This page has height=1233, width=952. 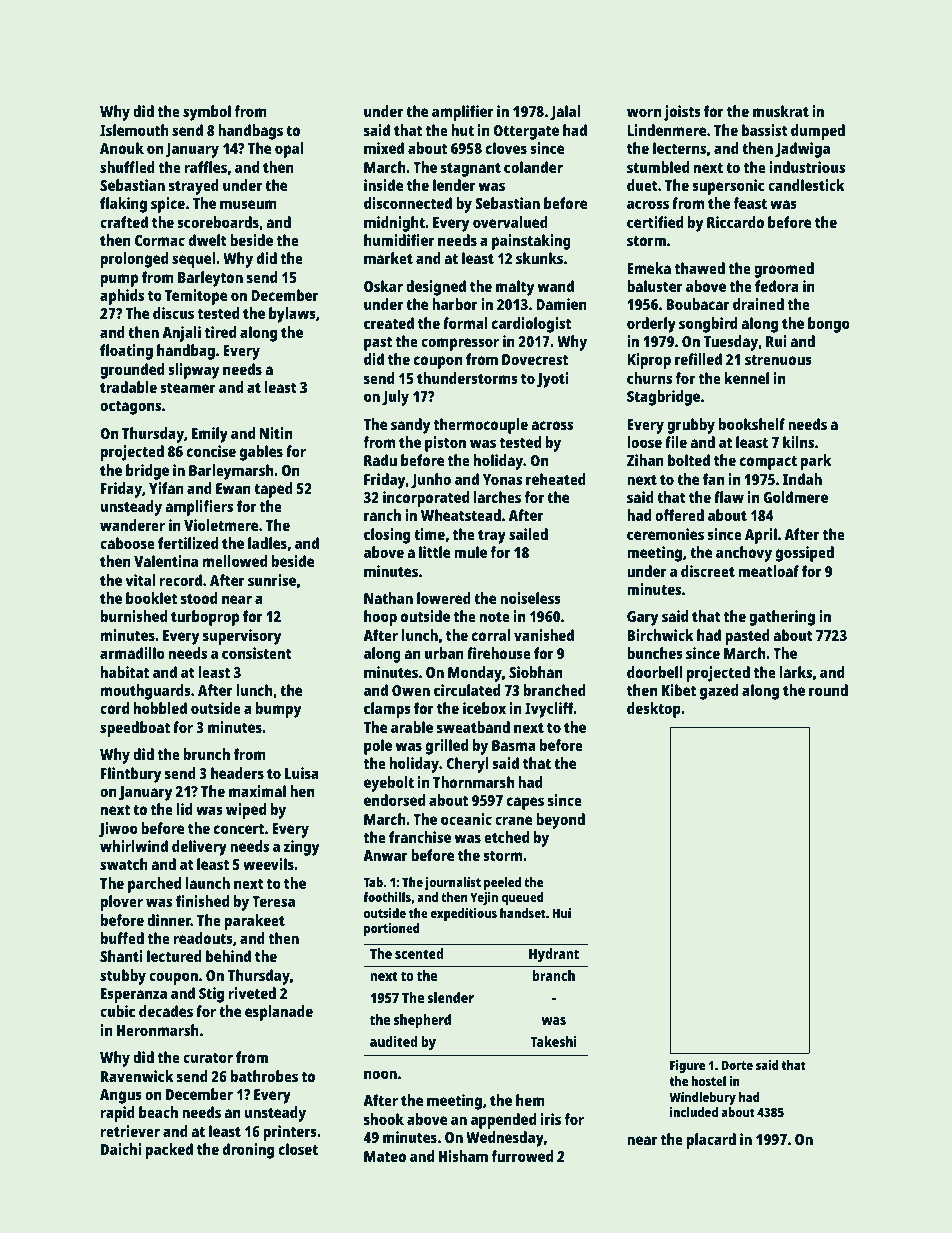 I want to click on Jalal, so click(x=565, y=113).
